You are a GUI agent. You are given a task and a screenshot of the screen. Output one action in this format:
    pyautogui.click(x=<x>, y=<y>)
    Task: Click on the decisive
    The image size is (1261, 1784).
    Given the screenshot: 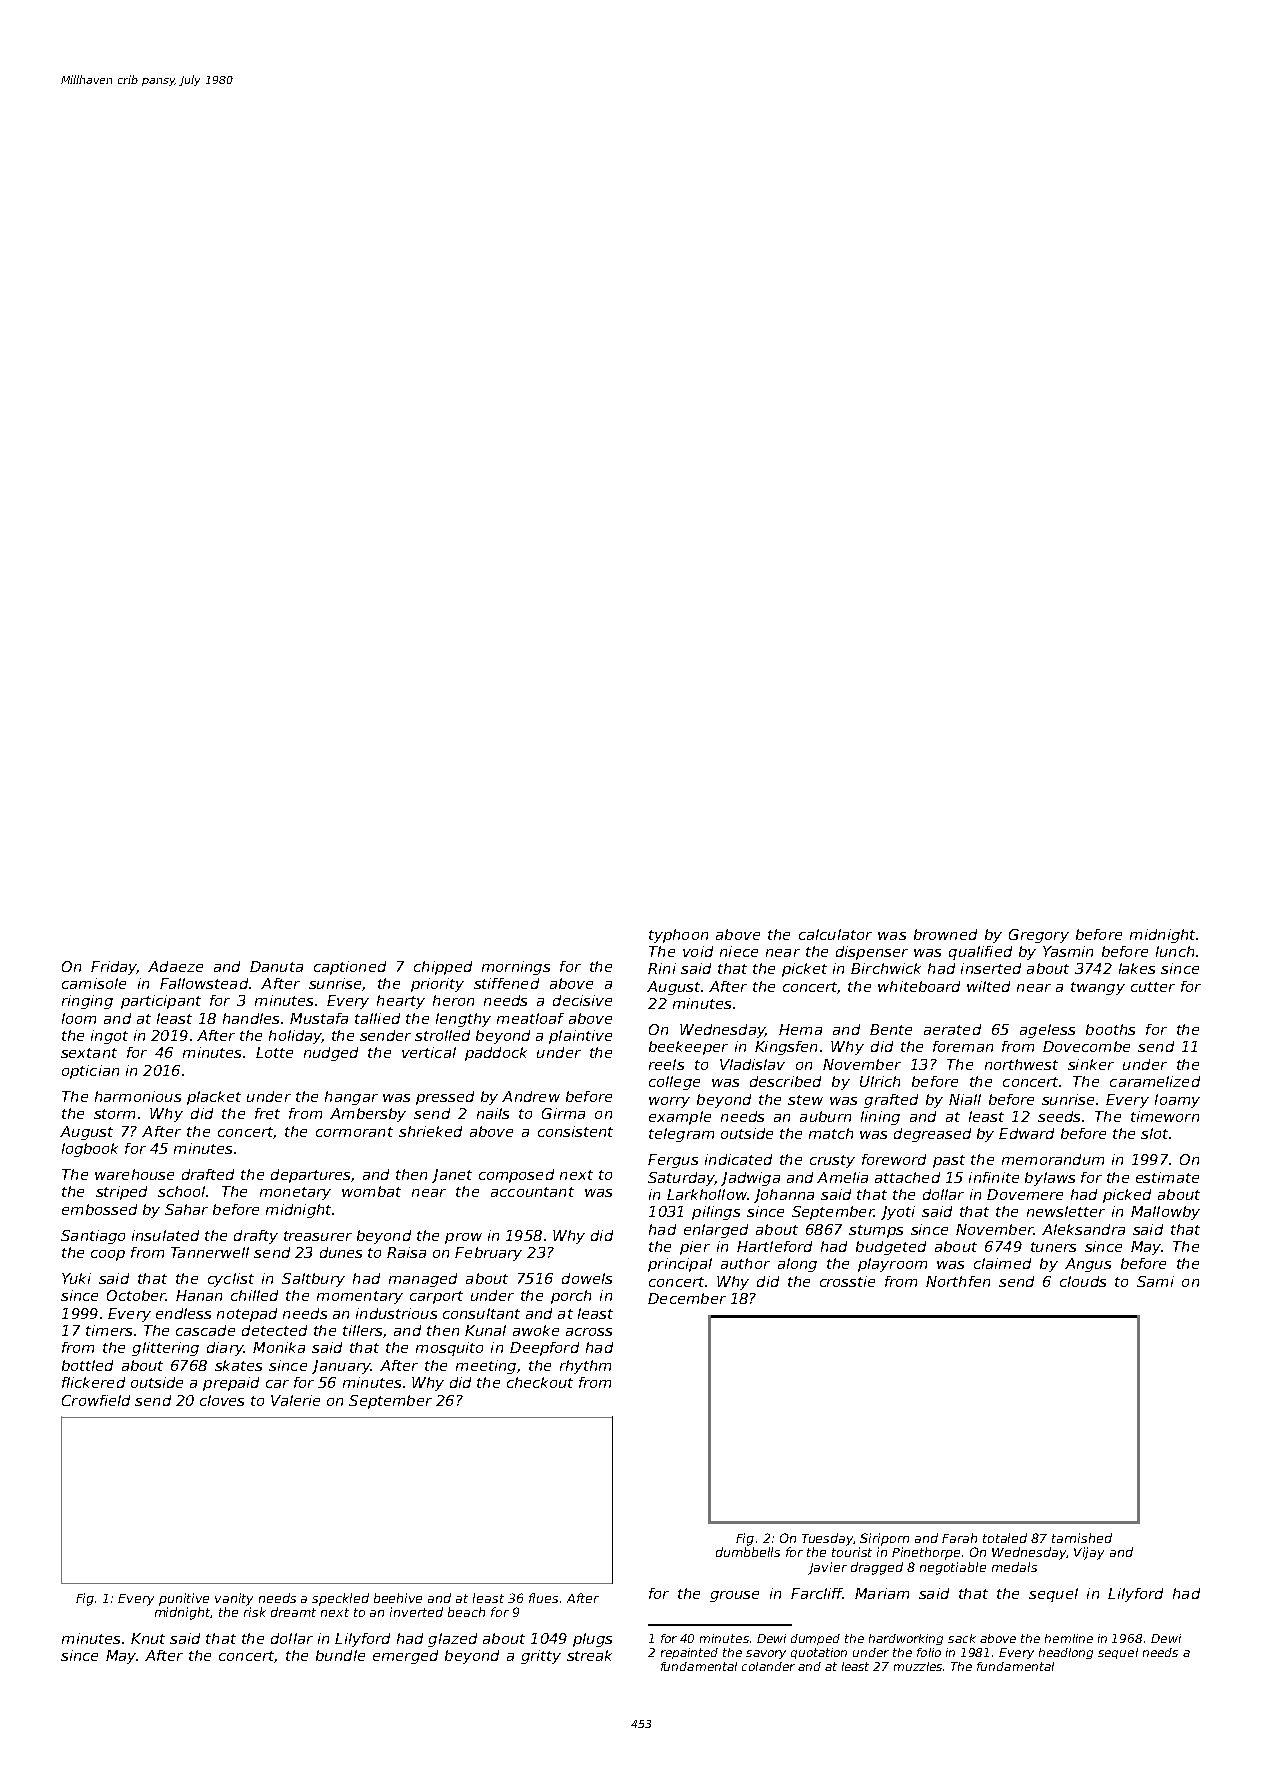 What is the action you would take?
    pyautogui.click(x=582, y=1000)
